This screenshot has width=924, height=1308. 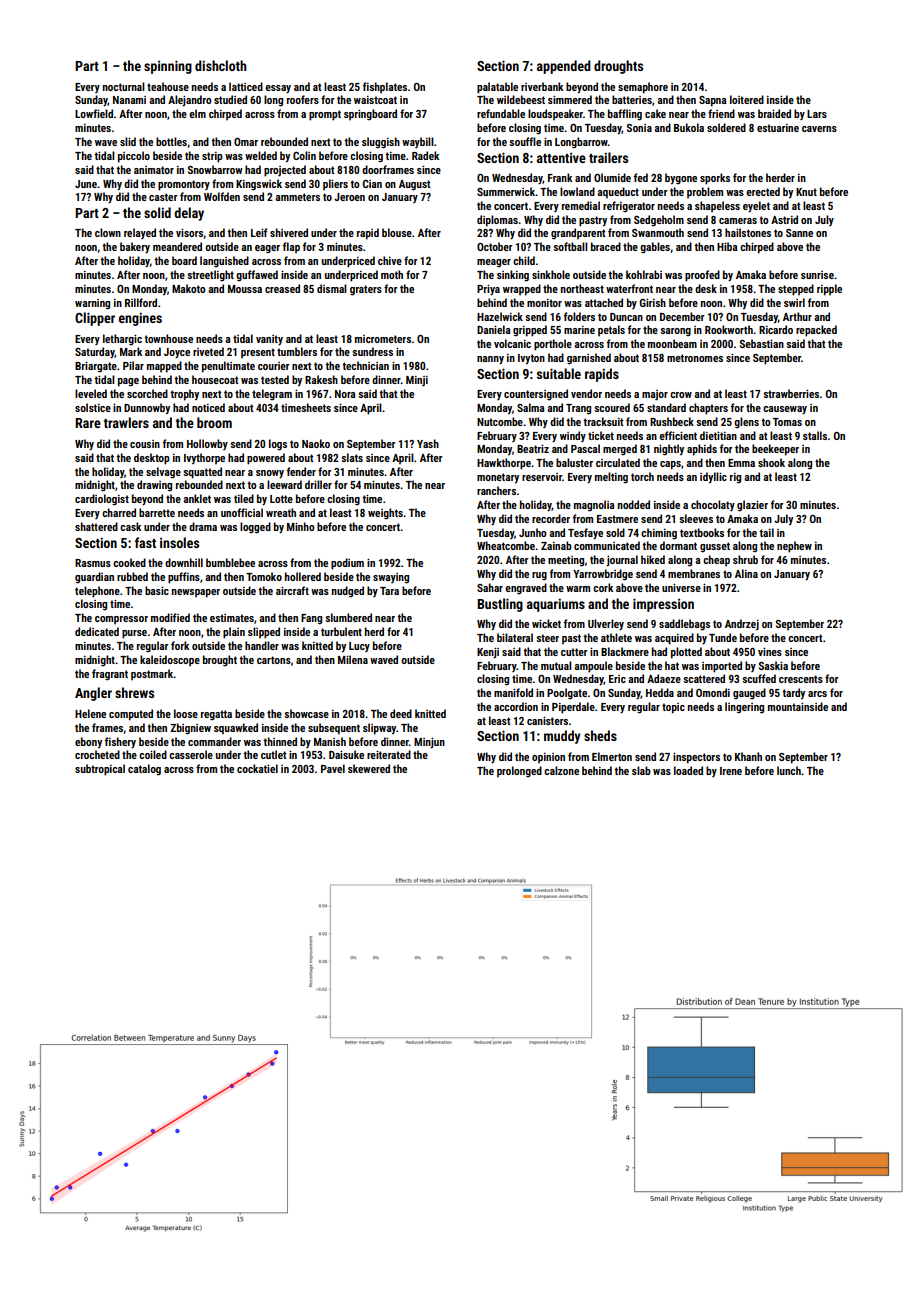 What do you see at coordinates (134, 157) in the screenshot?
I see `piccolo` at bounding box center [134, 157].
